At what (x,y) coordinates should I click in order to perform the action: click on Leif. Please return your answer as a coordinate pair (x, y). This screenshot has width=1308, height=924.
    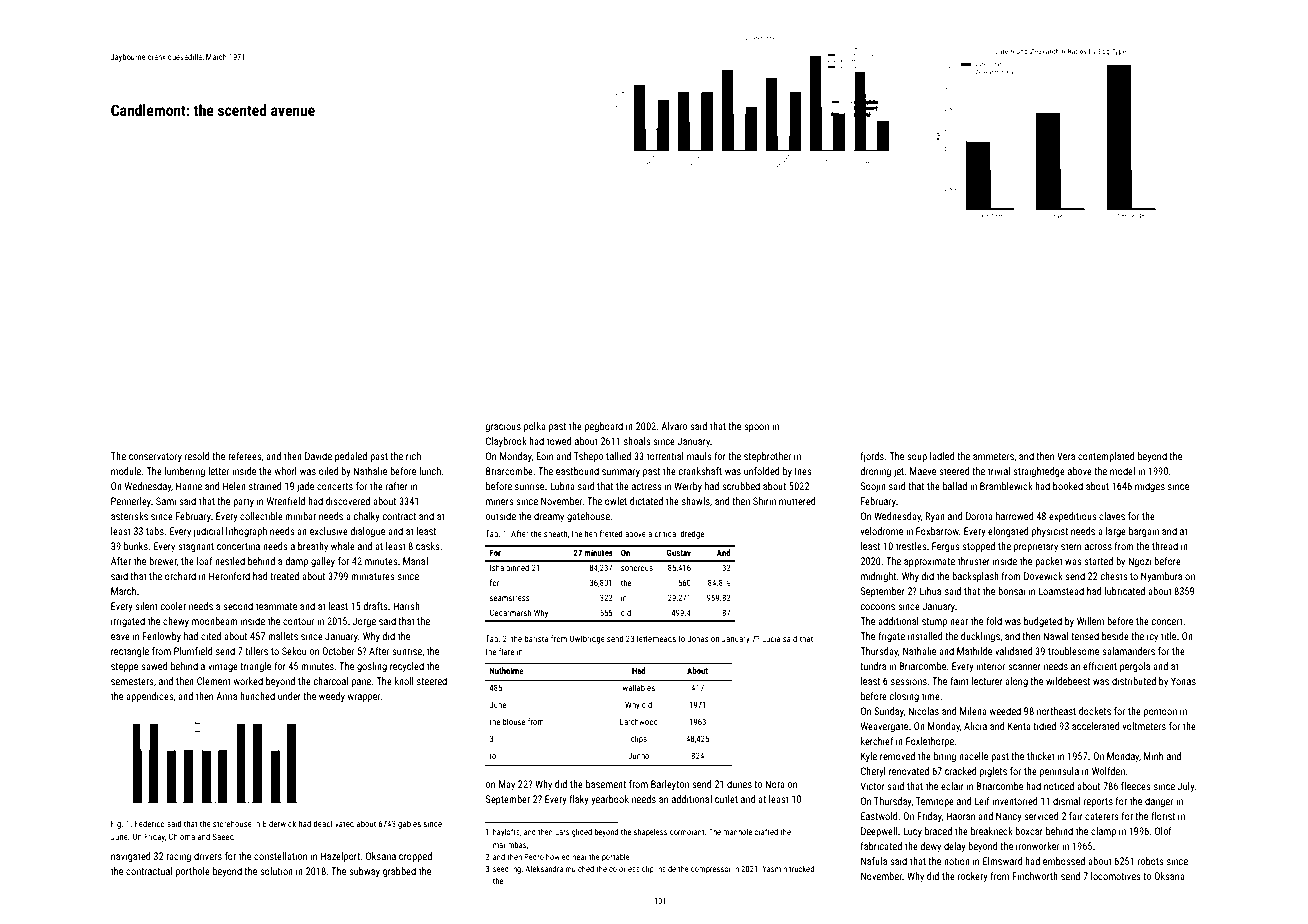
    Looking at the image, I should click on (982, 801).
